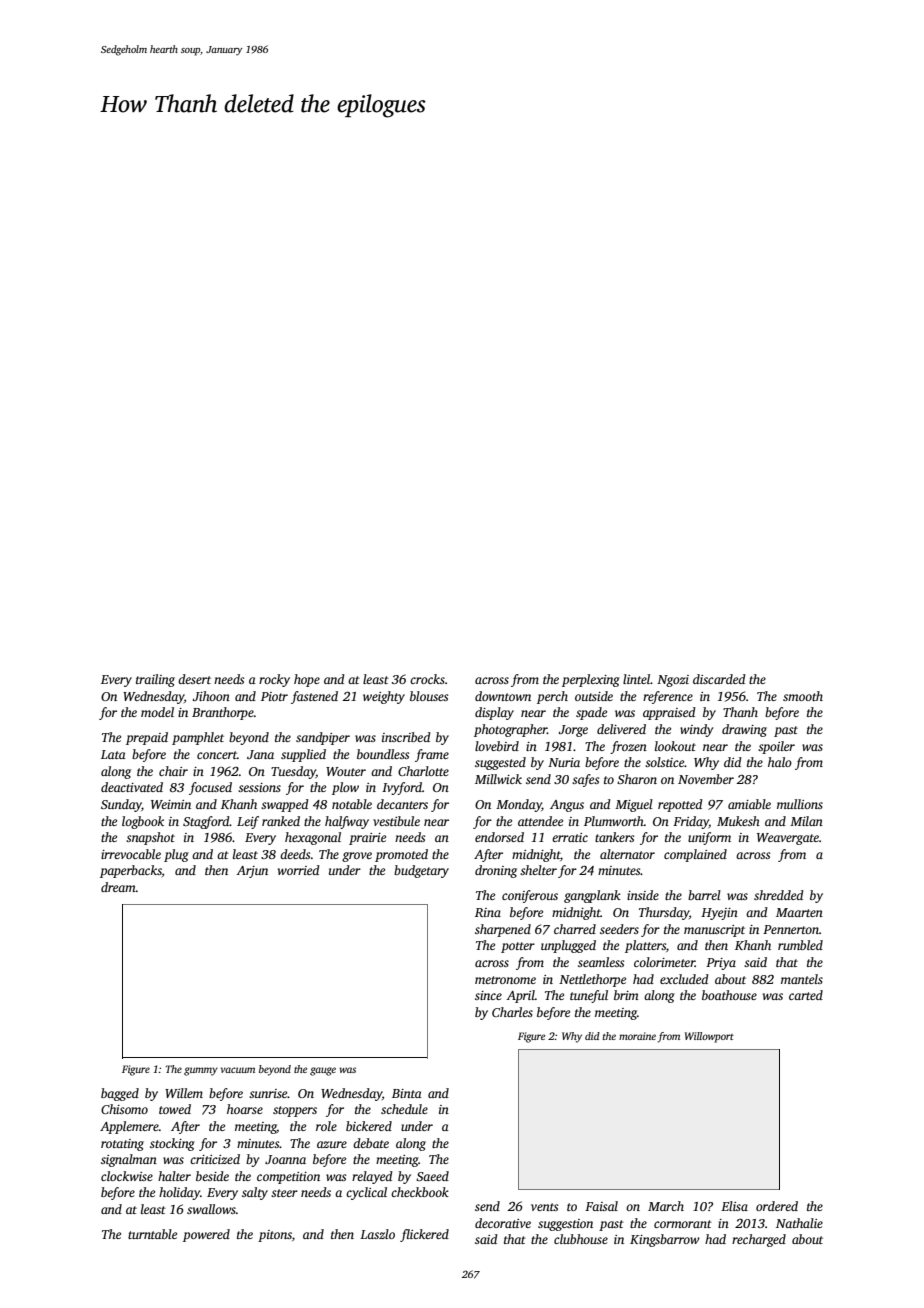  Describe the element at coordinates (695, 855) in the page. I see `complained` at that location.
